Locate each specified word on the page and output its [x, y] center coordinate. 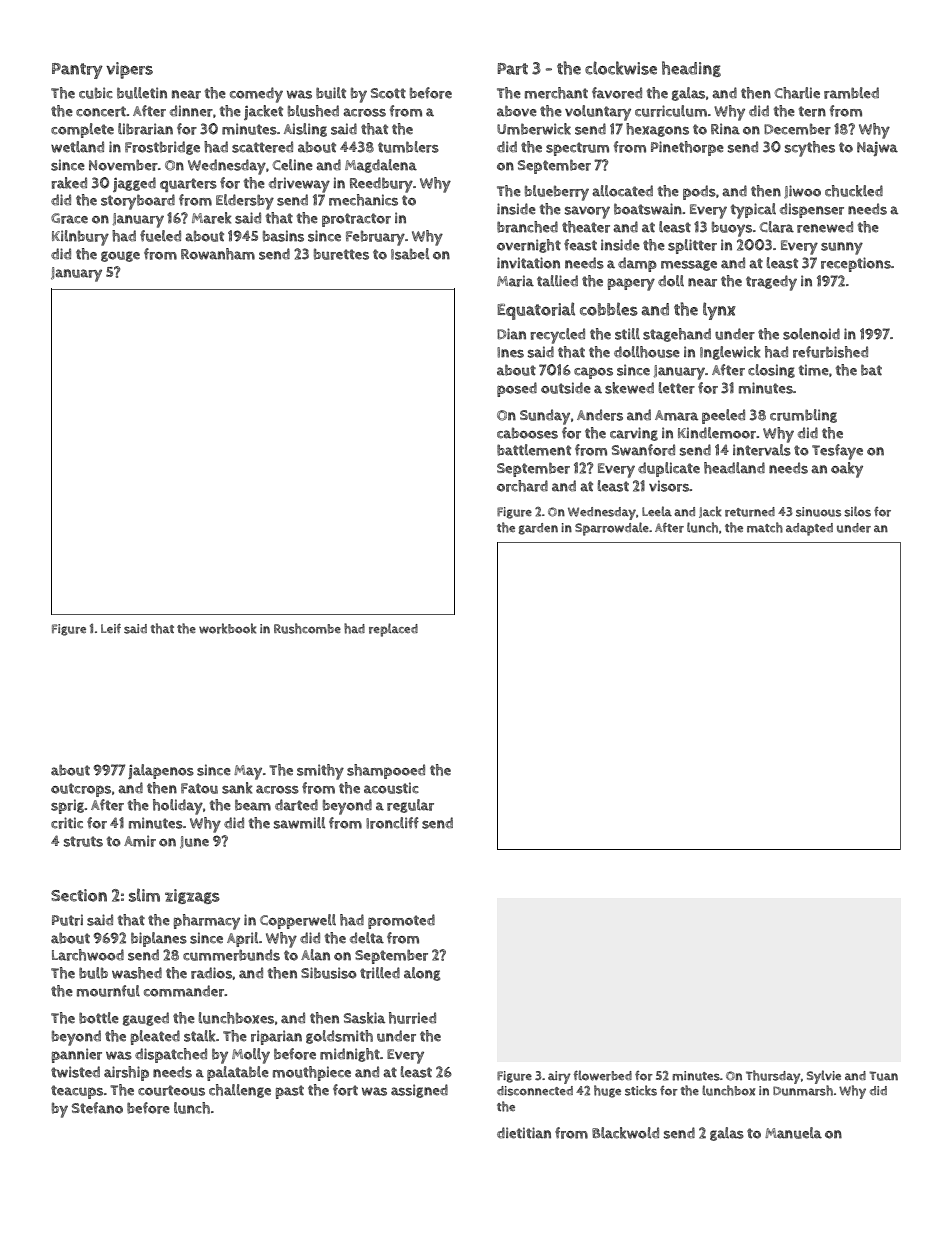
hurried [412, 1018]
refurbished [830, 352]
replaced [393, 630]
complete [82, 130]
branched [527, 227]
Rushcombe [307, 628]
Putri [67, 920]
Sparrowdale [612, 529]
